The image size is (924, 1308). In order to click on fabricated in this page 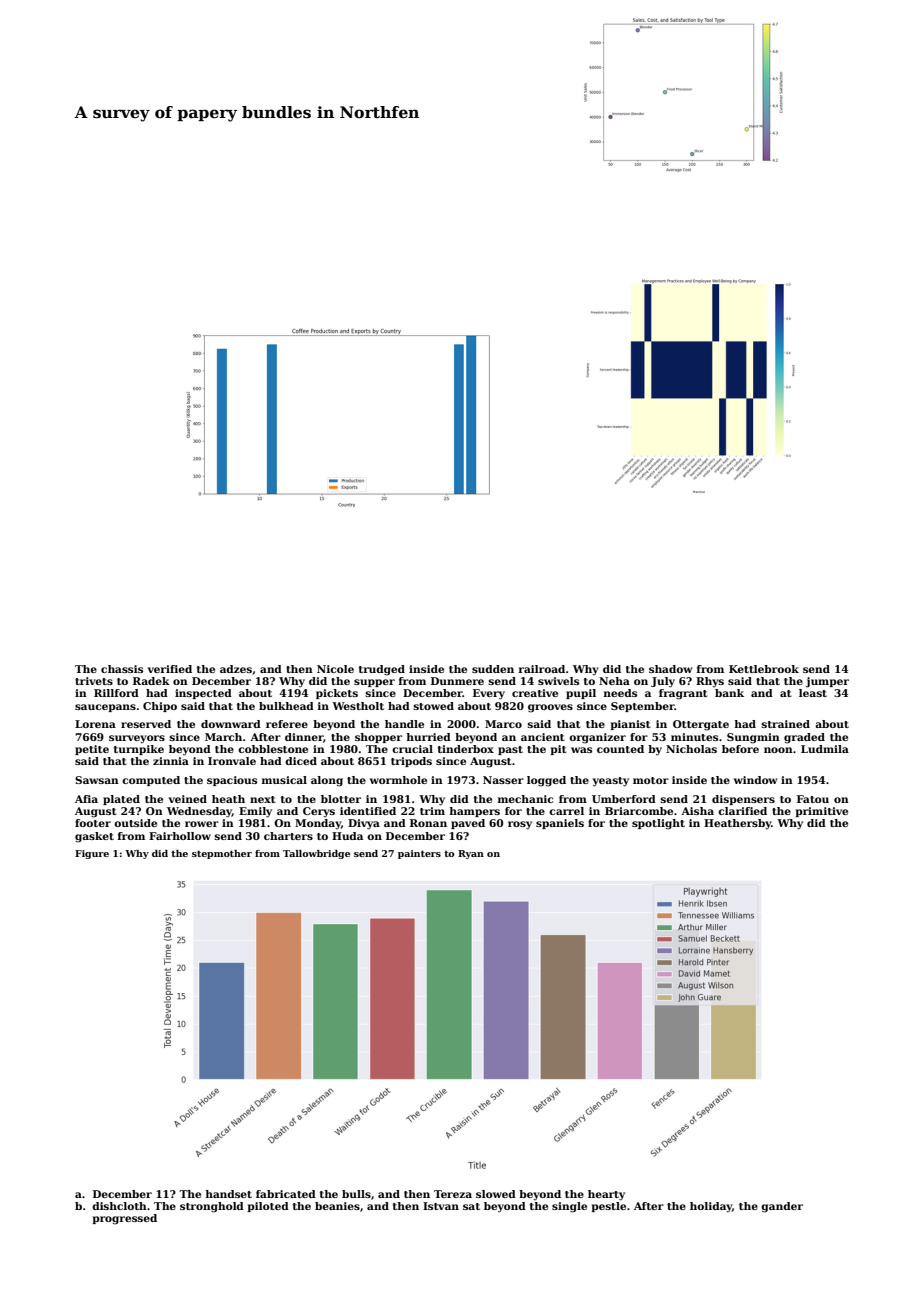, I will do `click(286, 1194)`.
